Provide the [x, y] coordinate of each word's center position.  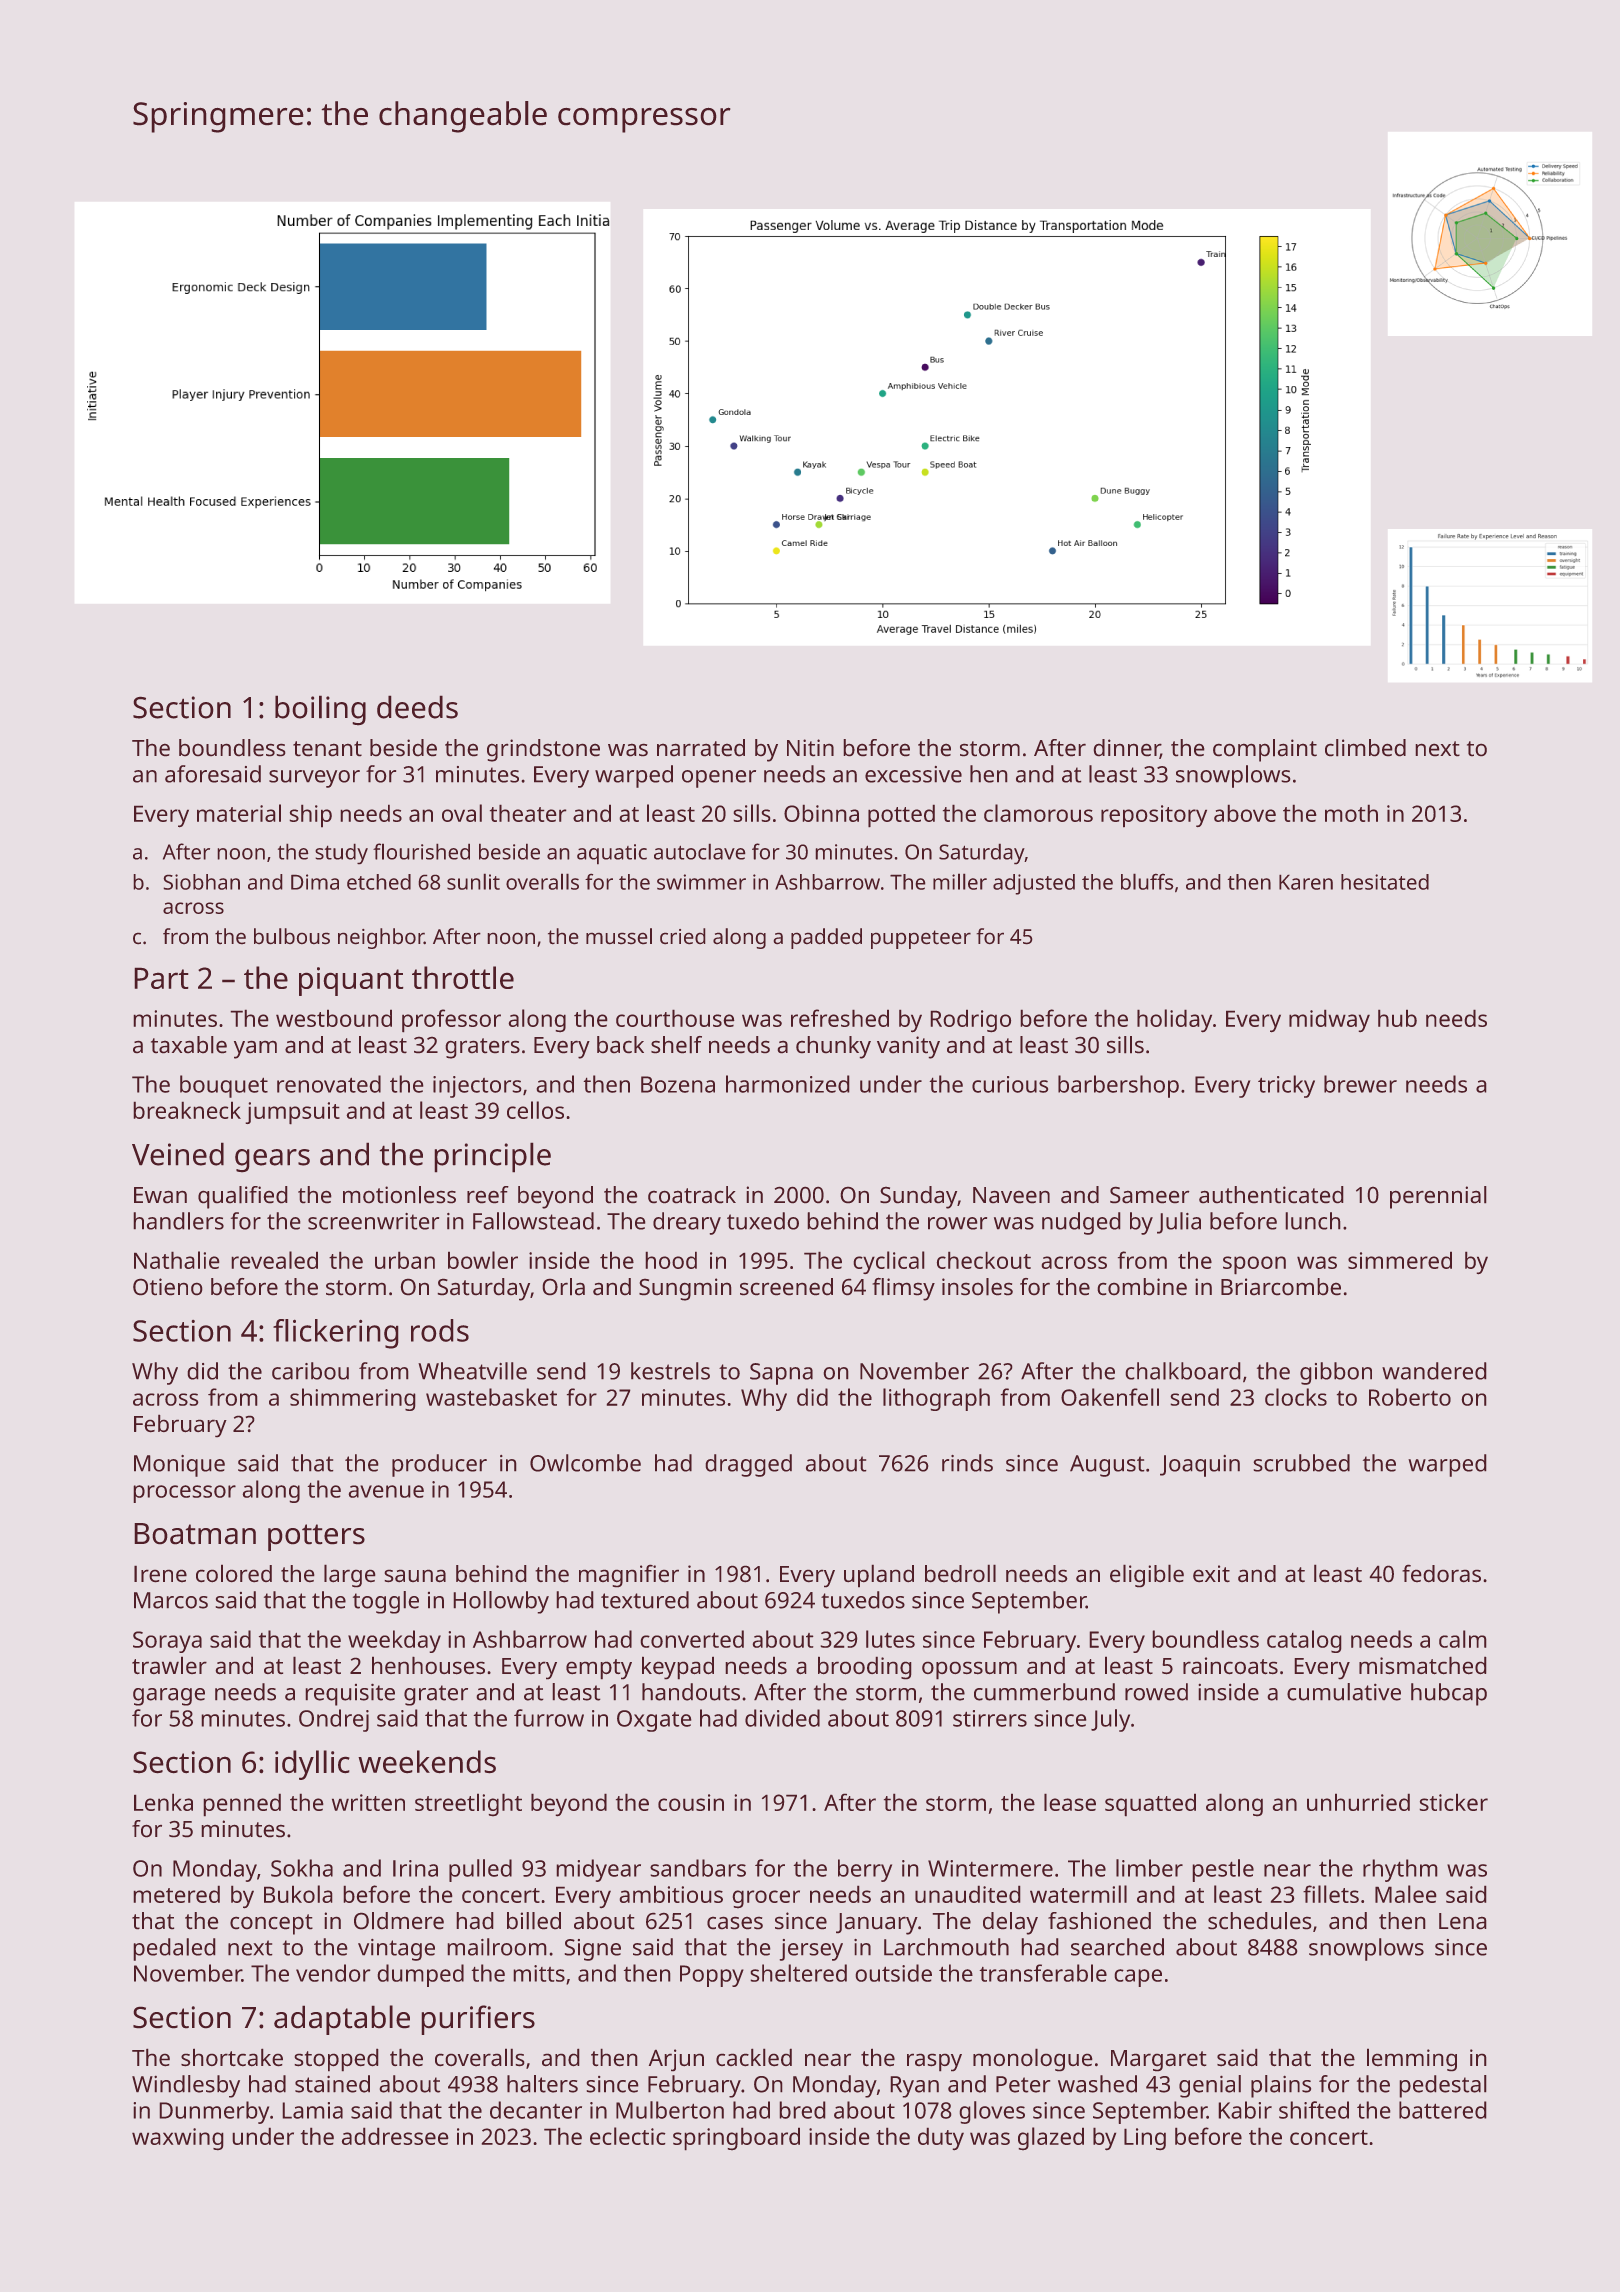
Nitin [810, 748]
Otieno [168, 1287]
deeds [417, 707]
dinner [1126, 749]
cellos [535, 1110]
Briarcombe [1281, 1287]
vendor [333, 1973]
